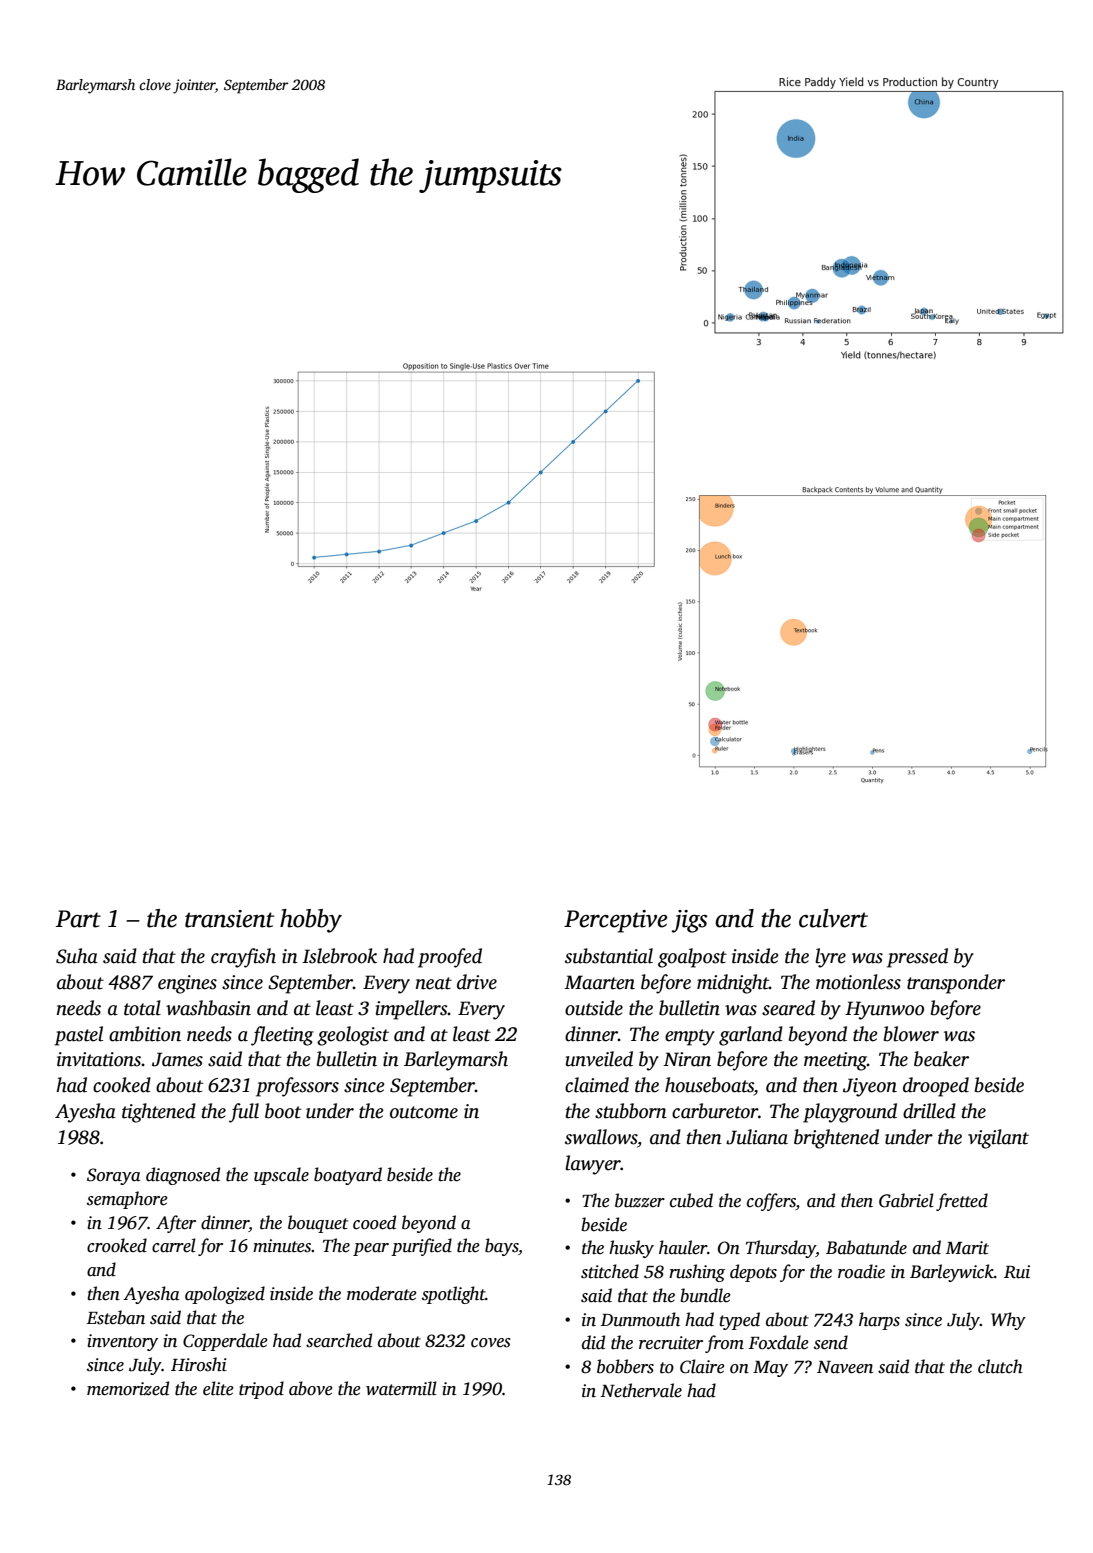 This screenshot has height=1553, width=1093. What do you see at coordinates (501, 1247) in the screenshot?
I see `bays` at bounding box center [501, 1247].
